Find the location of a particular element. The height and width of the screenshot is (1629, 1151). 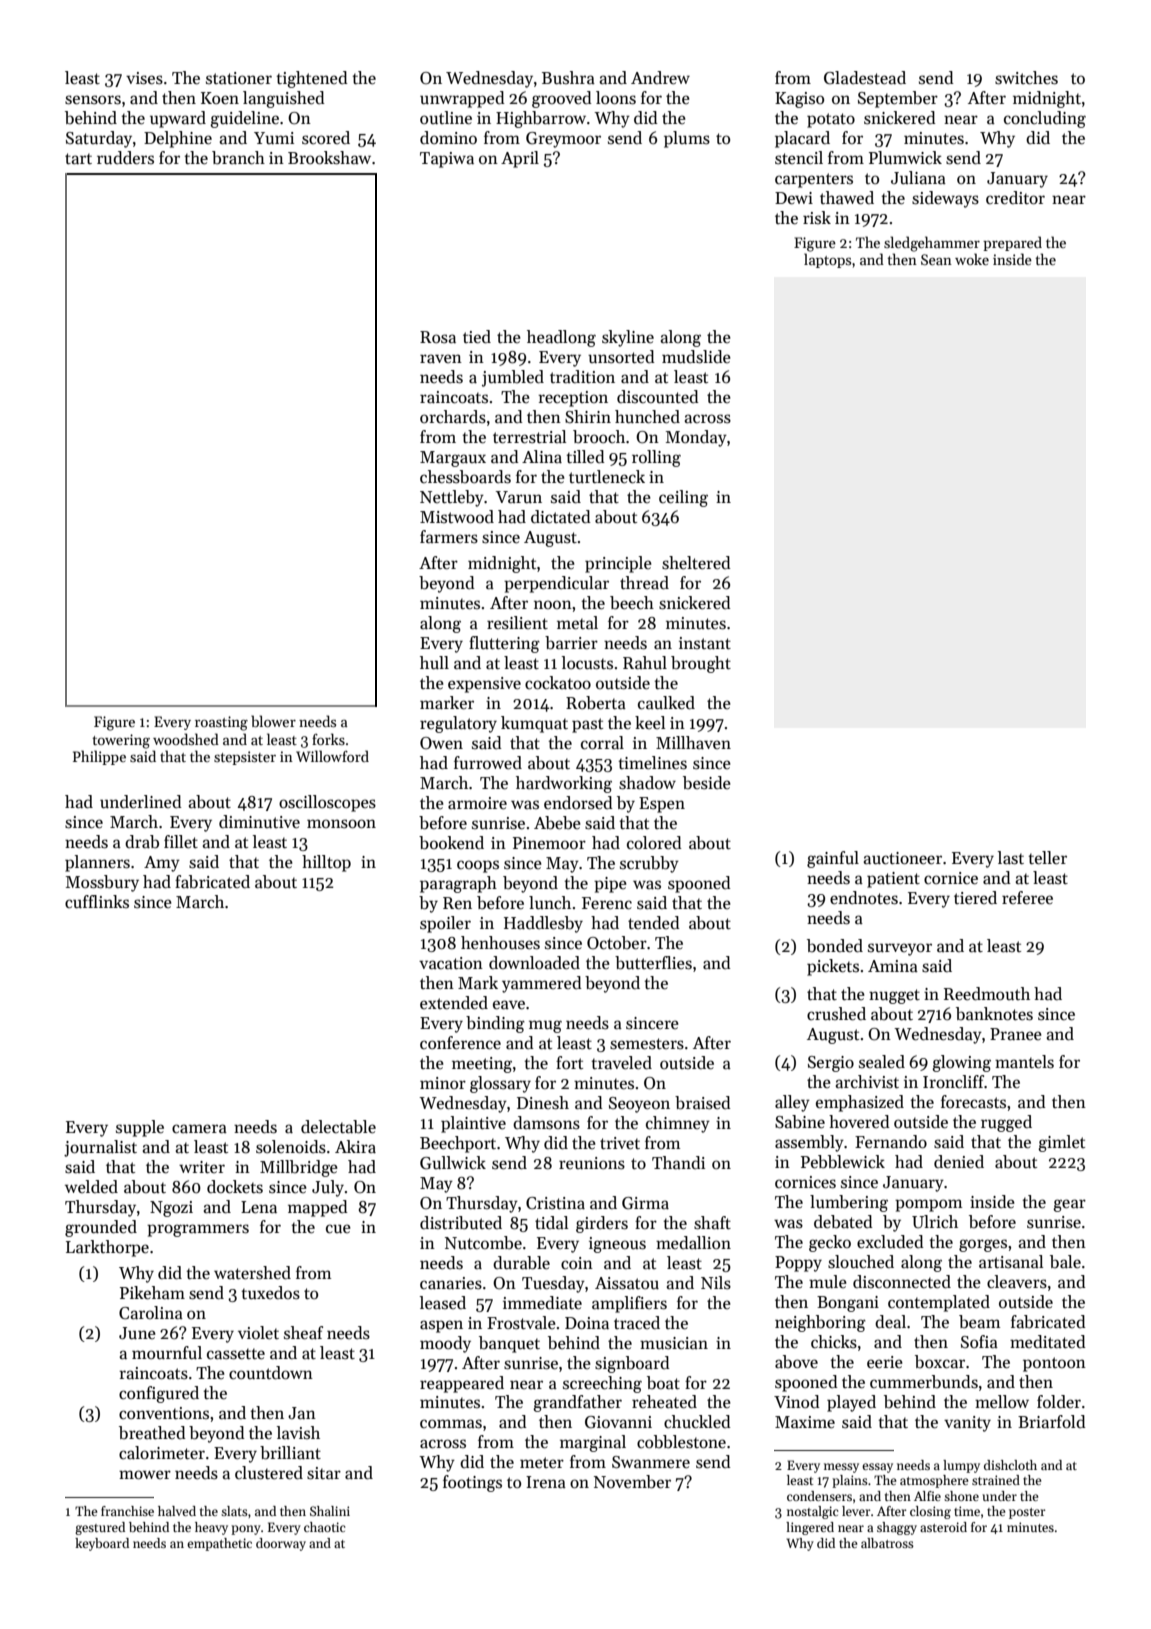

Irena is located at coordinates (546, 1482).
